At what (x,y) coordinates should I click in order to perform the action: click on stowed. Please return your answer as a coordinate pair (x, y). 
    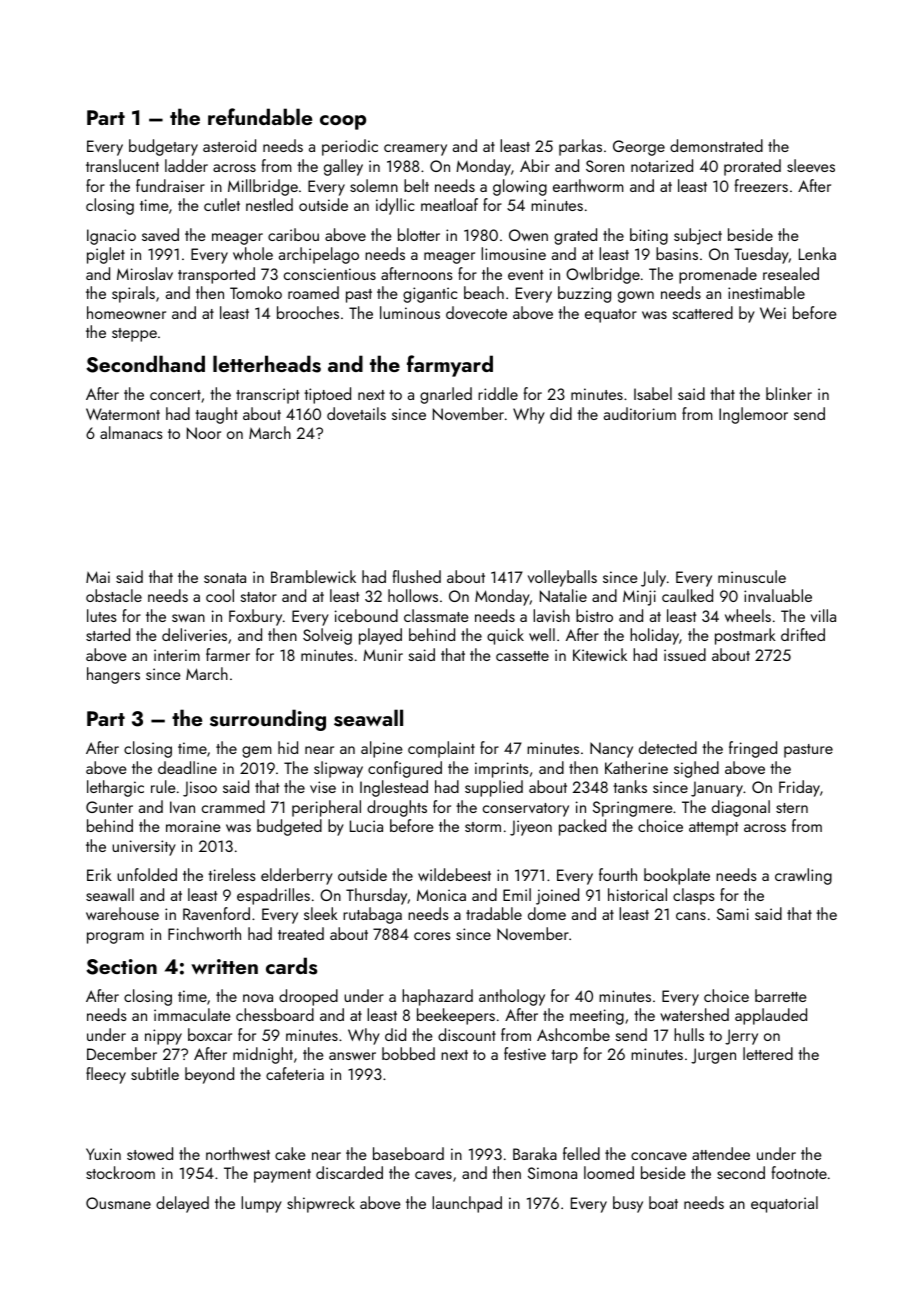
    Looking at the image, I should click on (150, 1153).
